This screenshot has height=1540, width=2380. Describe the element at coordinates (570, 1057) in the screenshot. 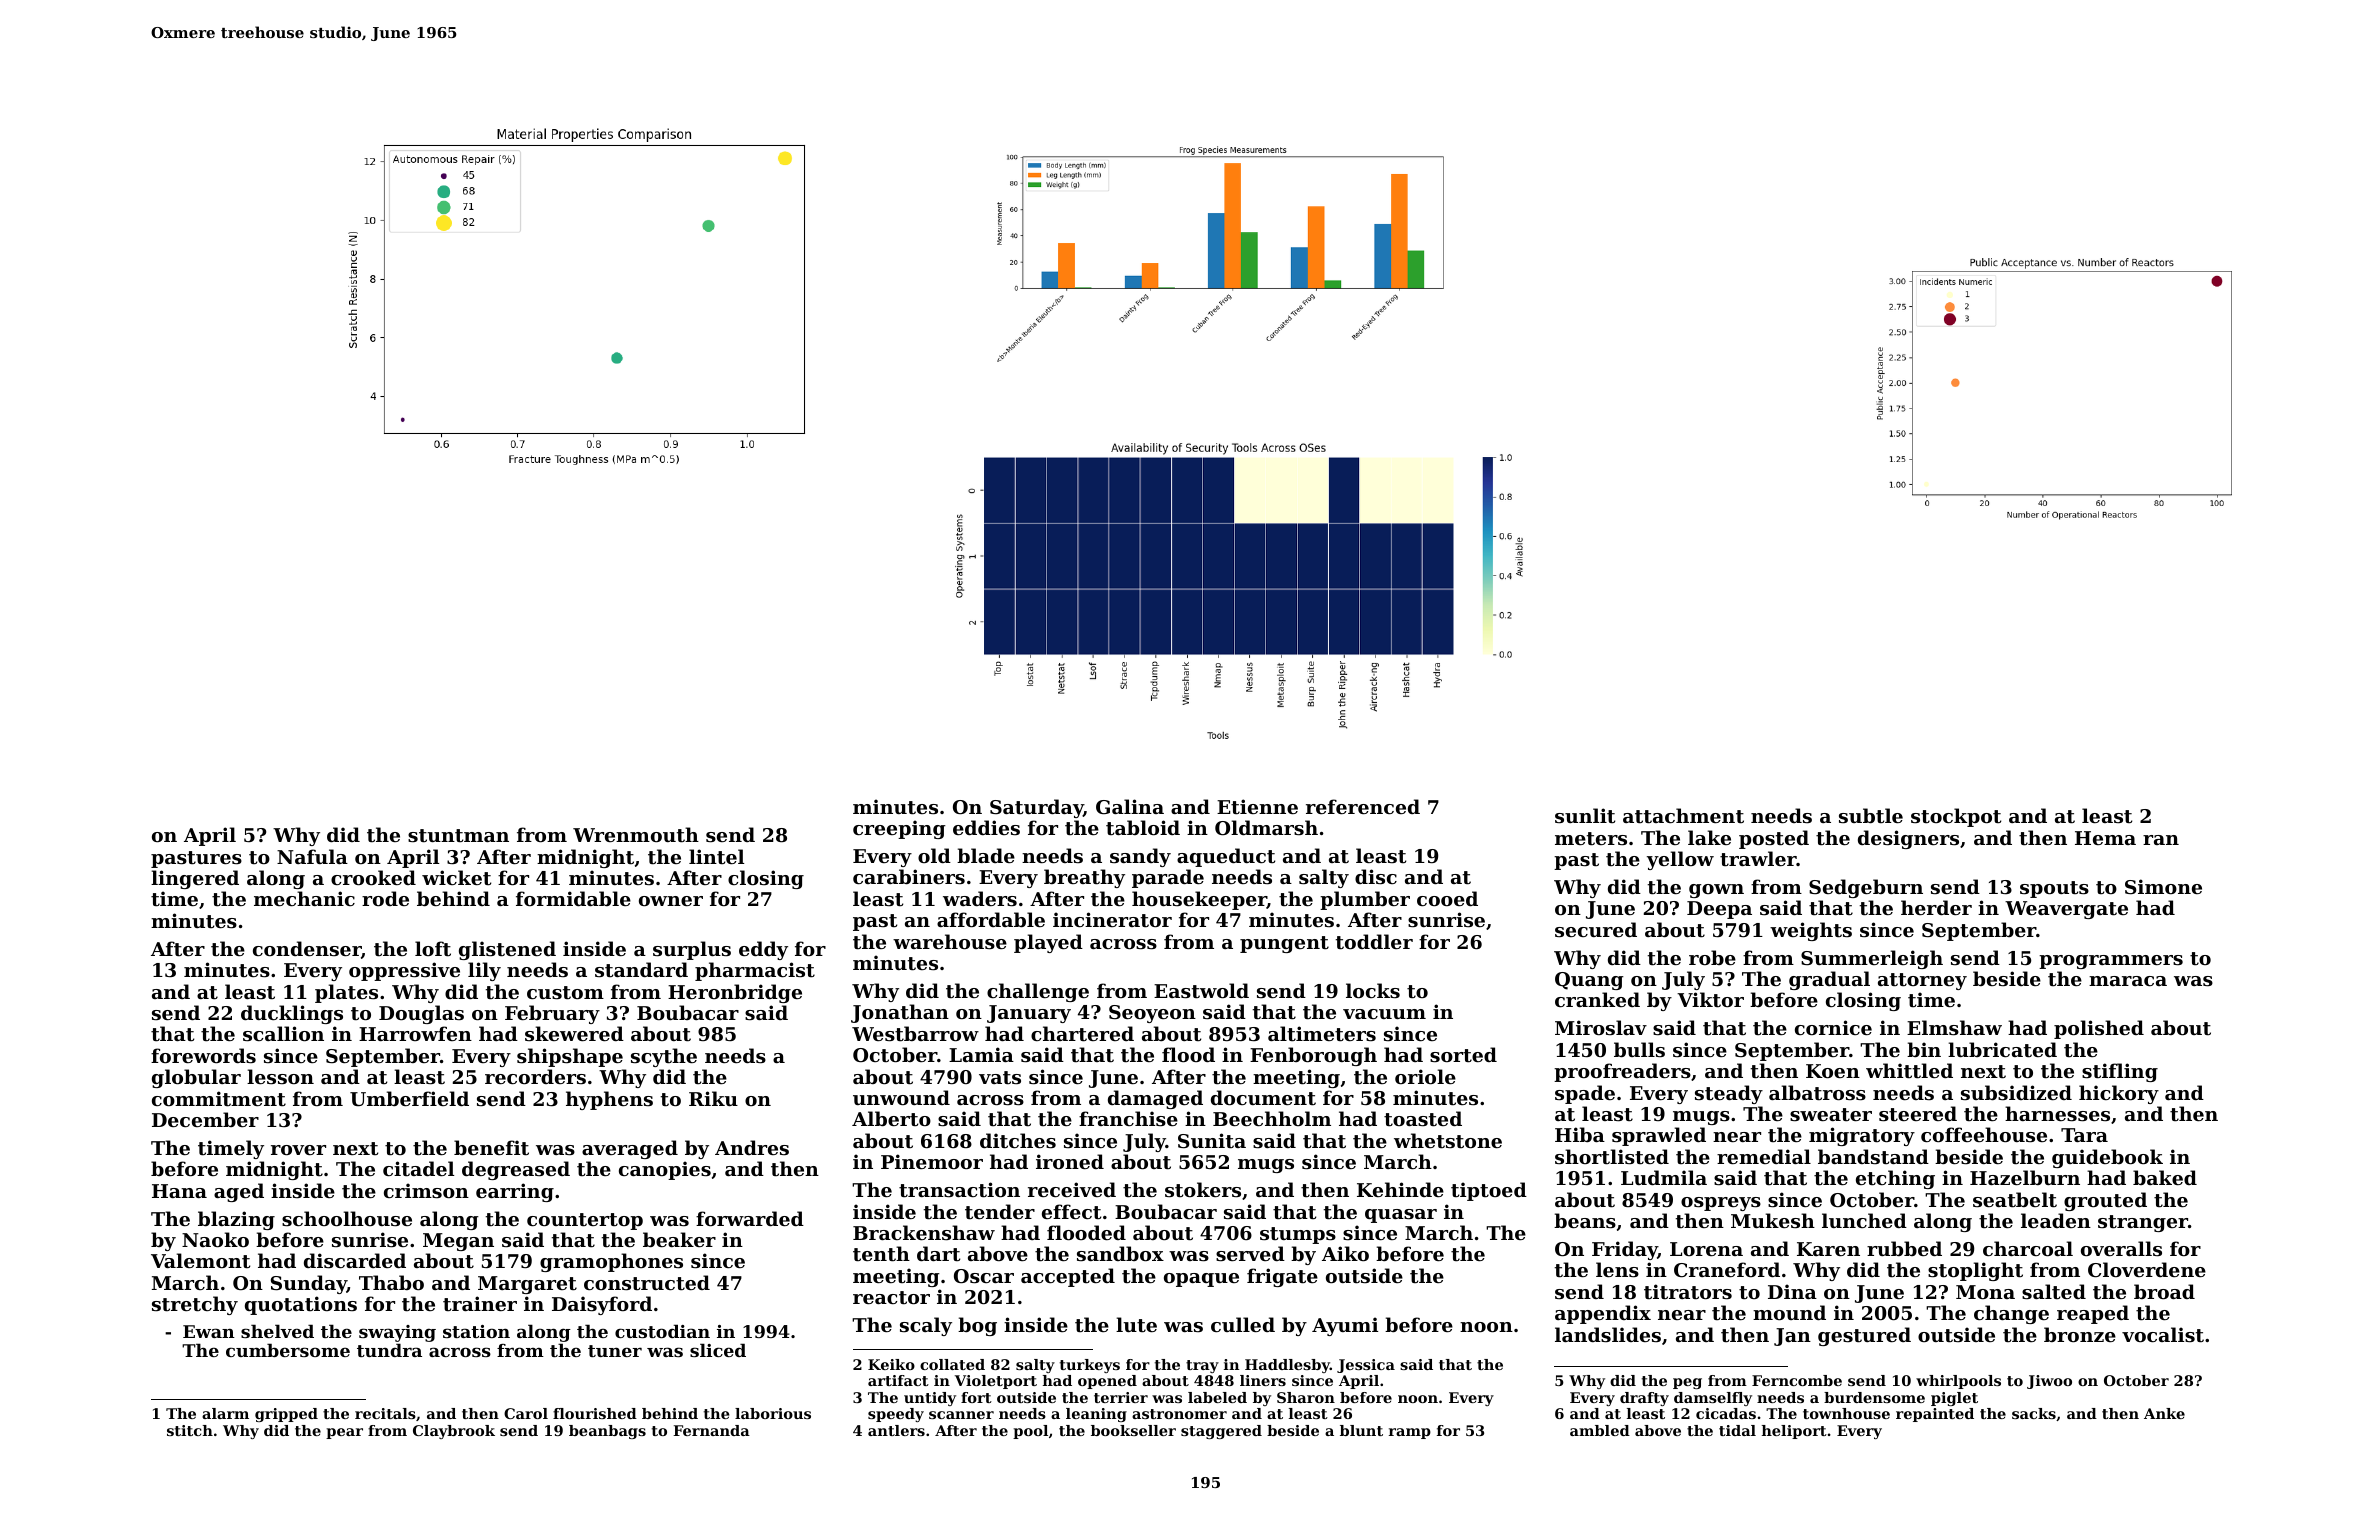

I see `shipshape` at that location.
